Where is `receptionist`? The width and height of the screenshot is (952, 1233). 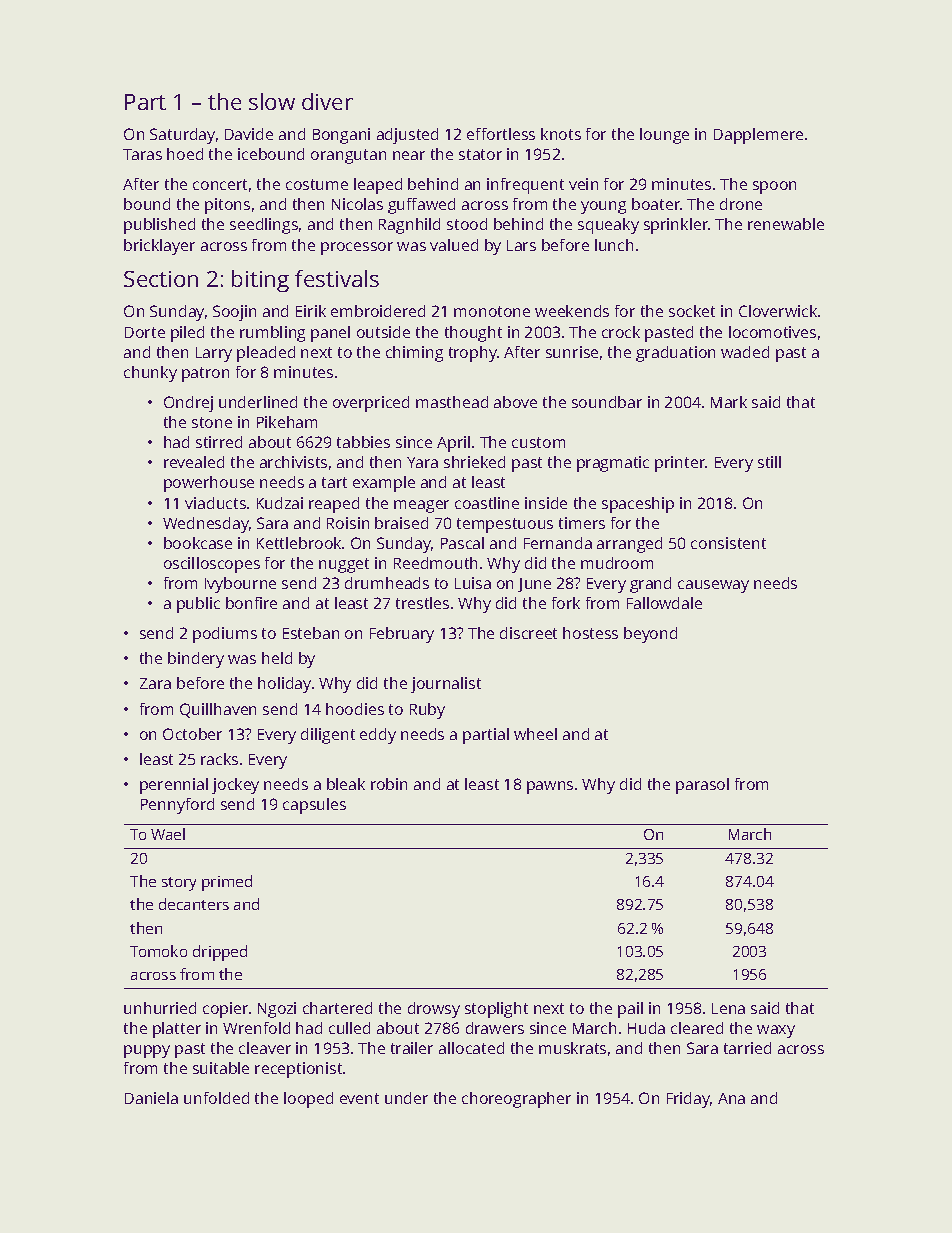
receptionist is located at coordinates (298, 1070).
